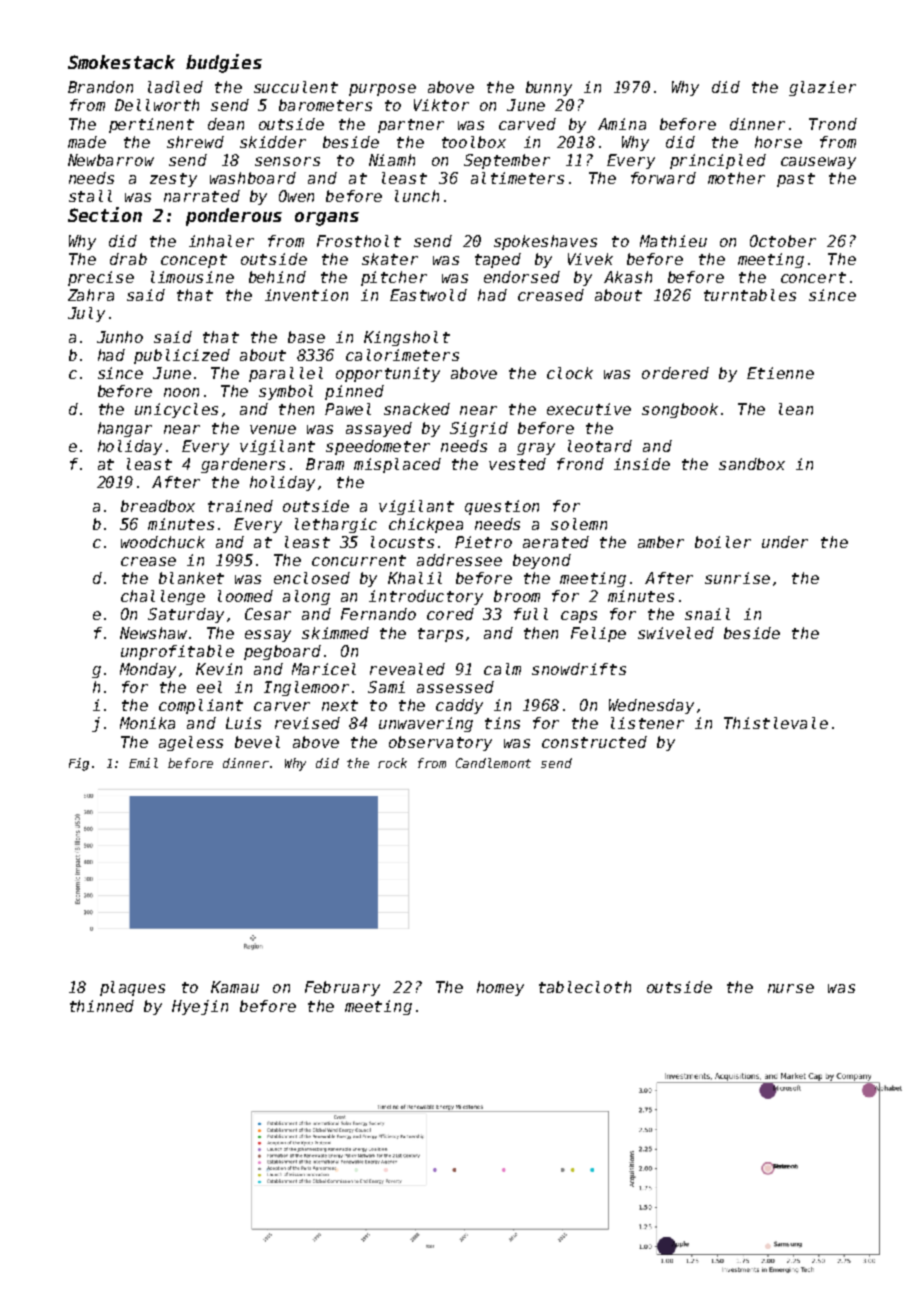 The width and height of the screenshot is (924, 1308). Describe the element at coordinates (153, 633) in the screenshot. I see `Newshaw` at that location.
